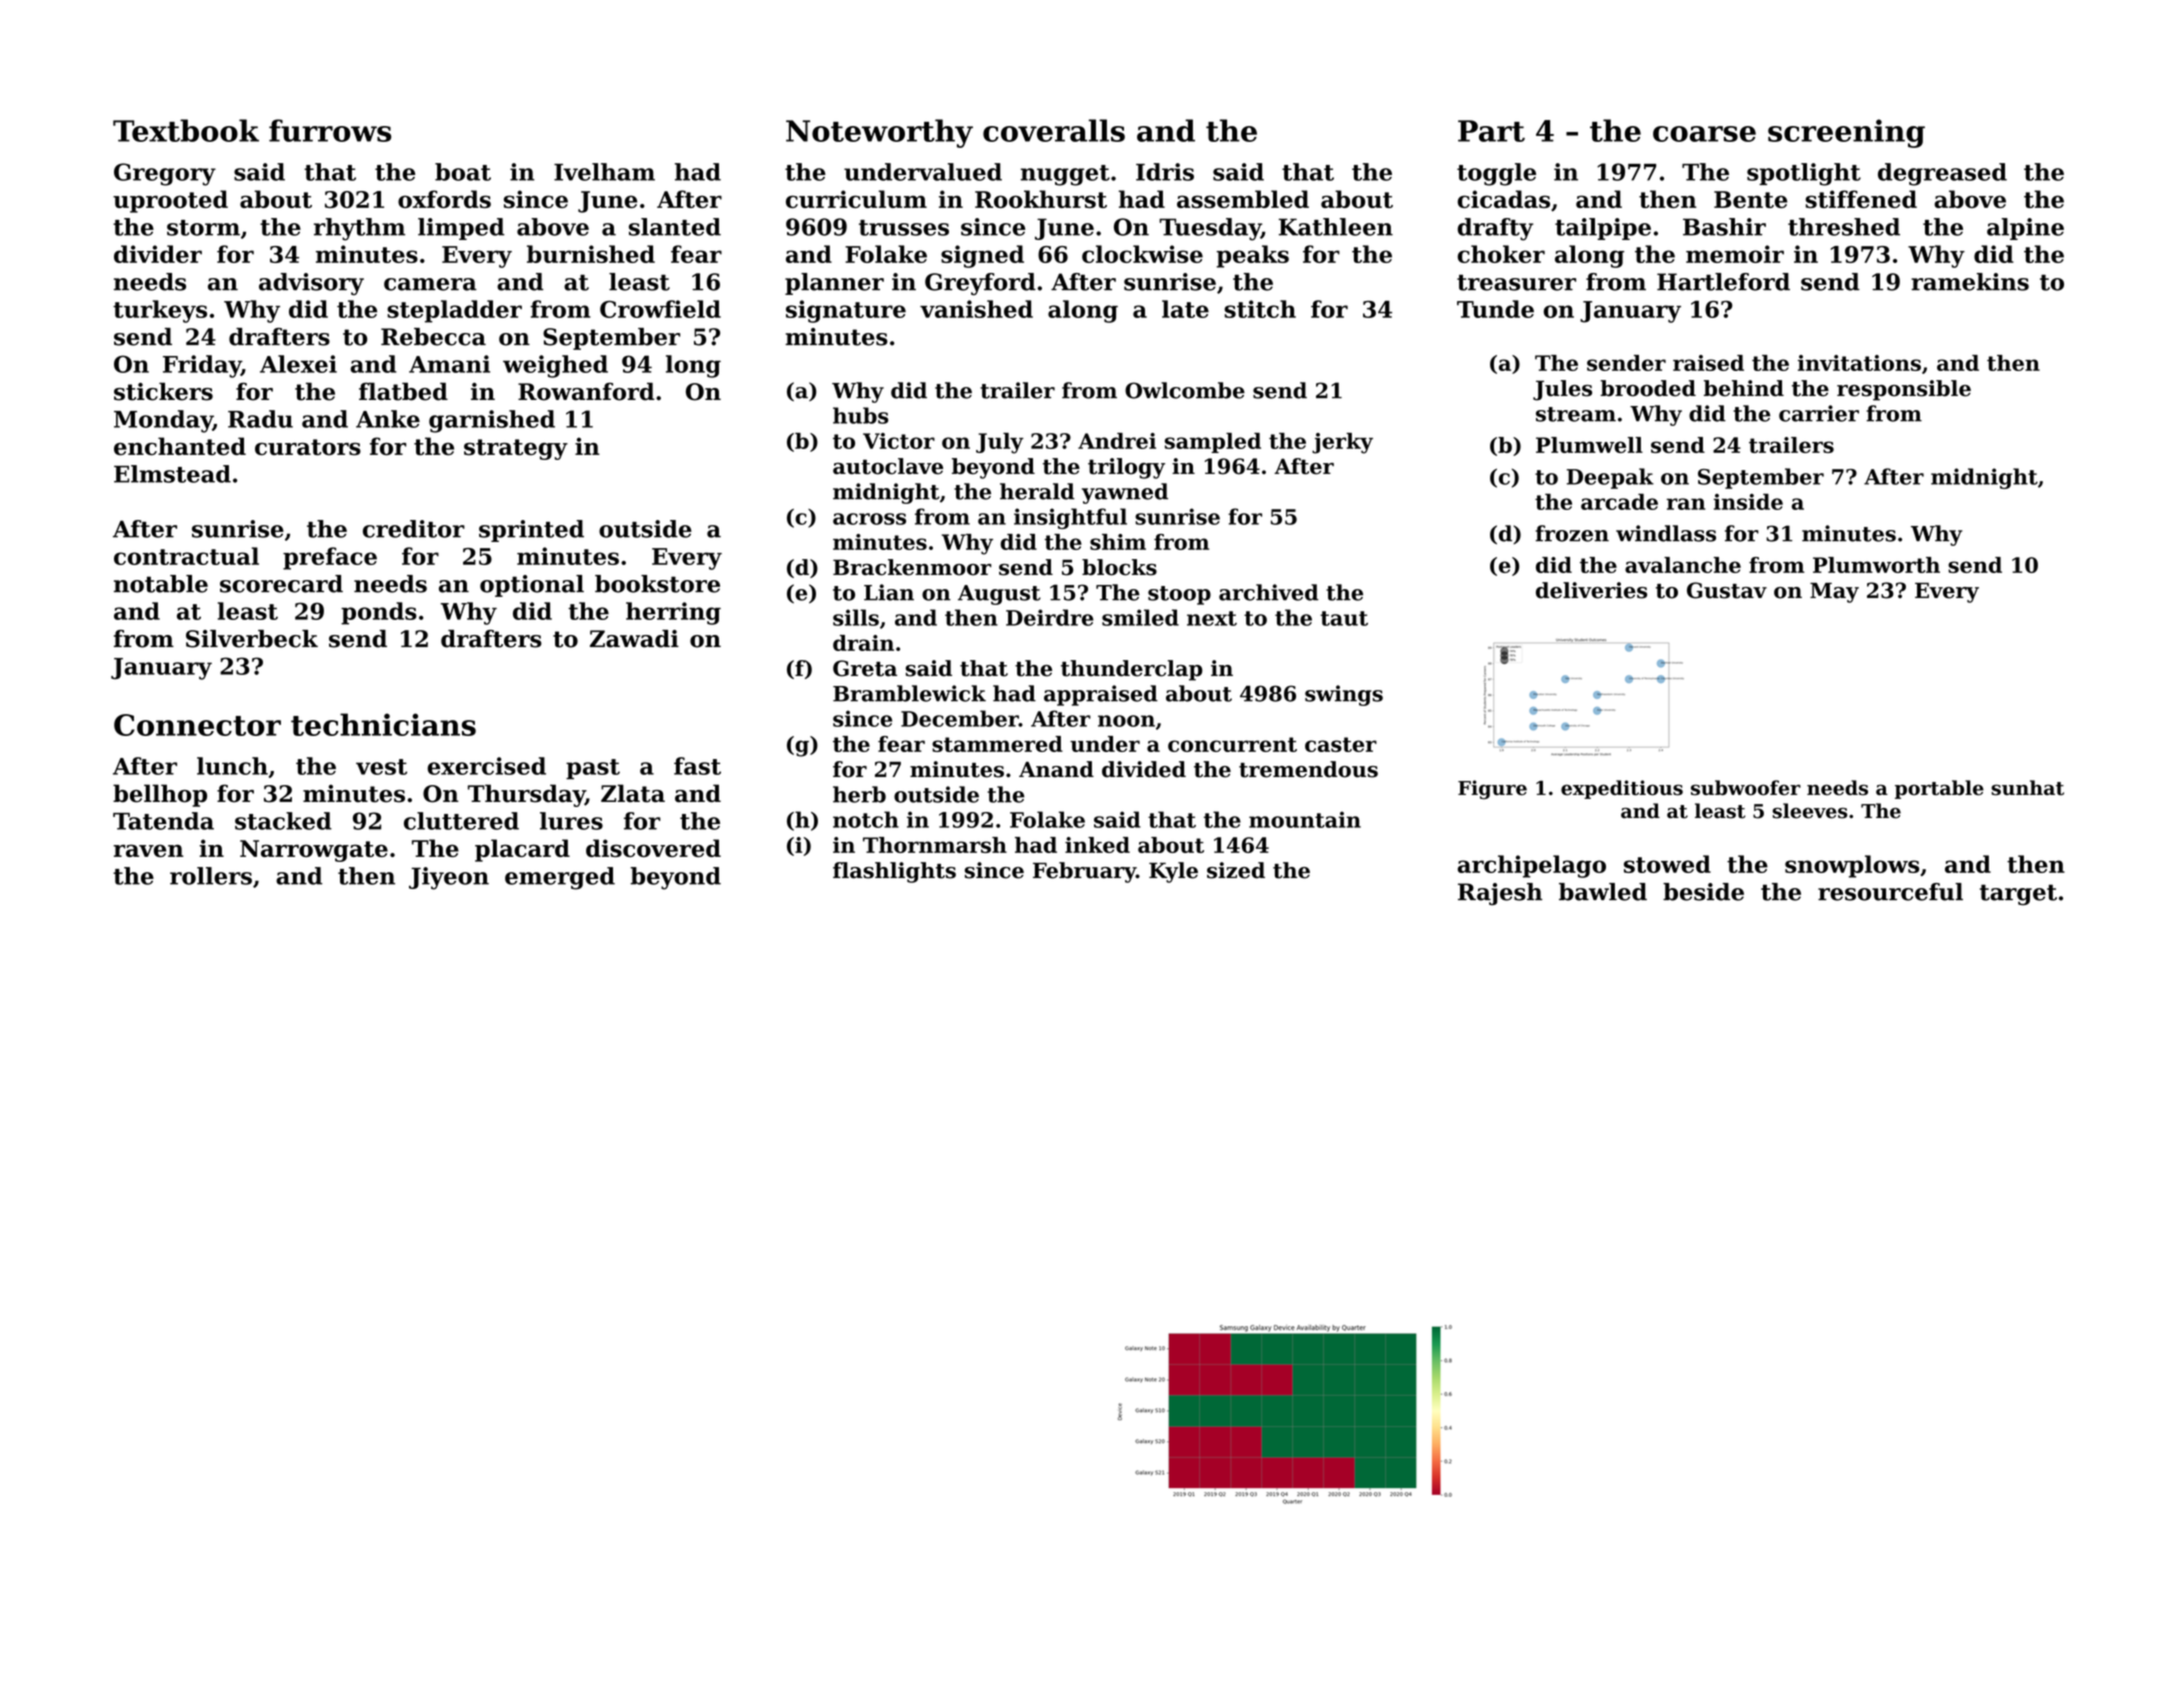 The image size is (2178, 1683). I want to click on drain, so click(863, 643).
